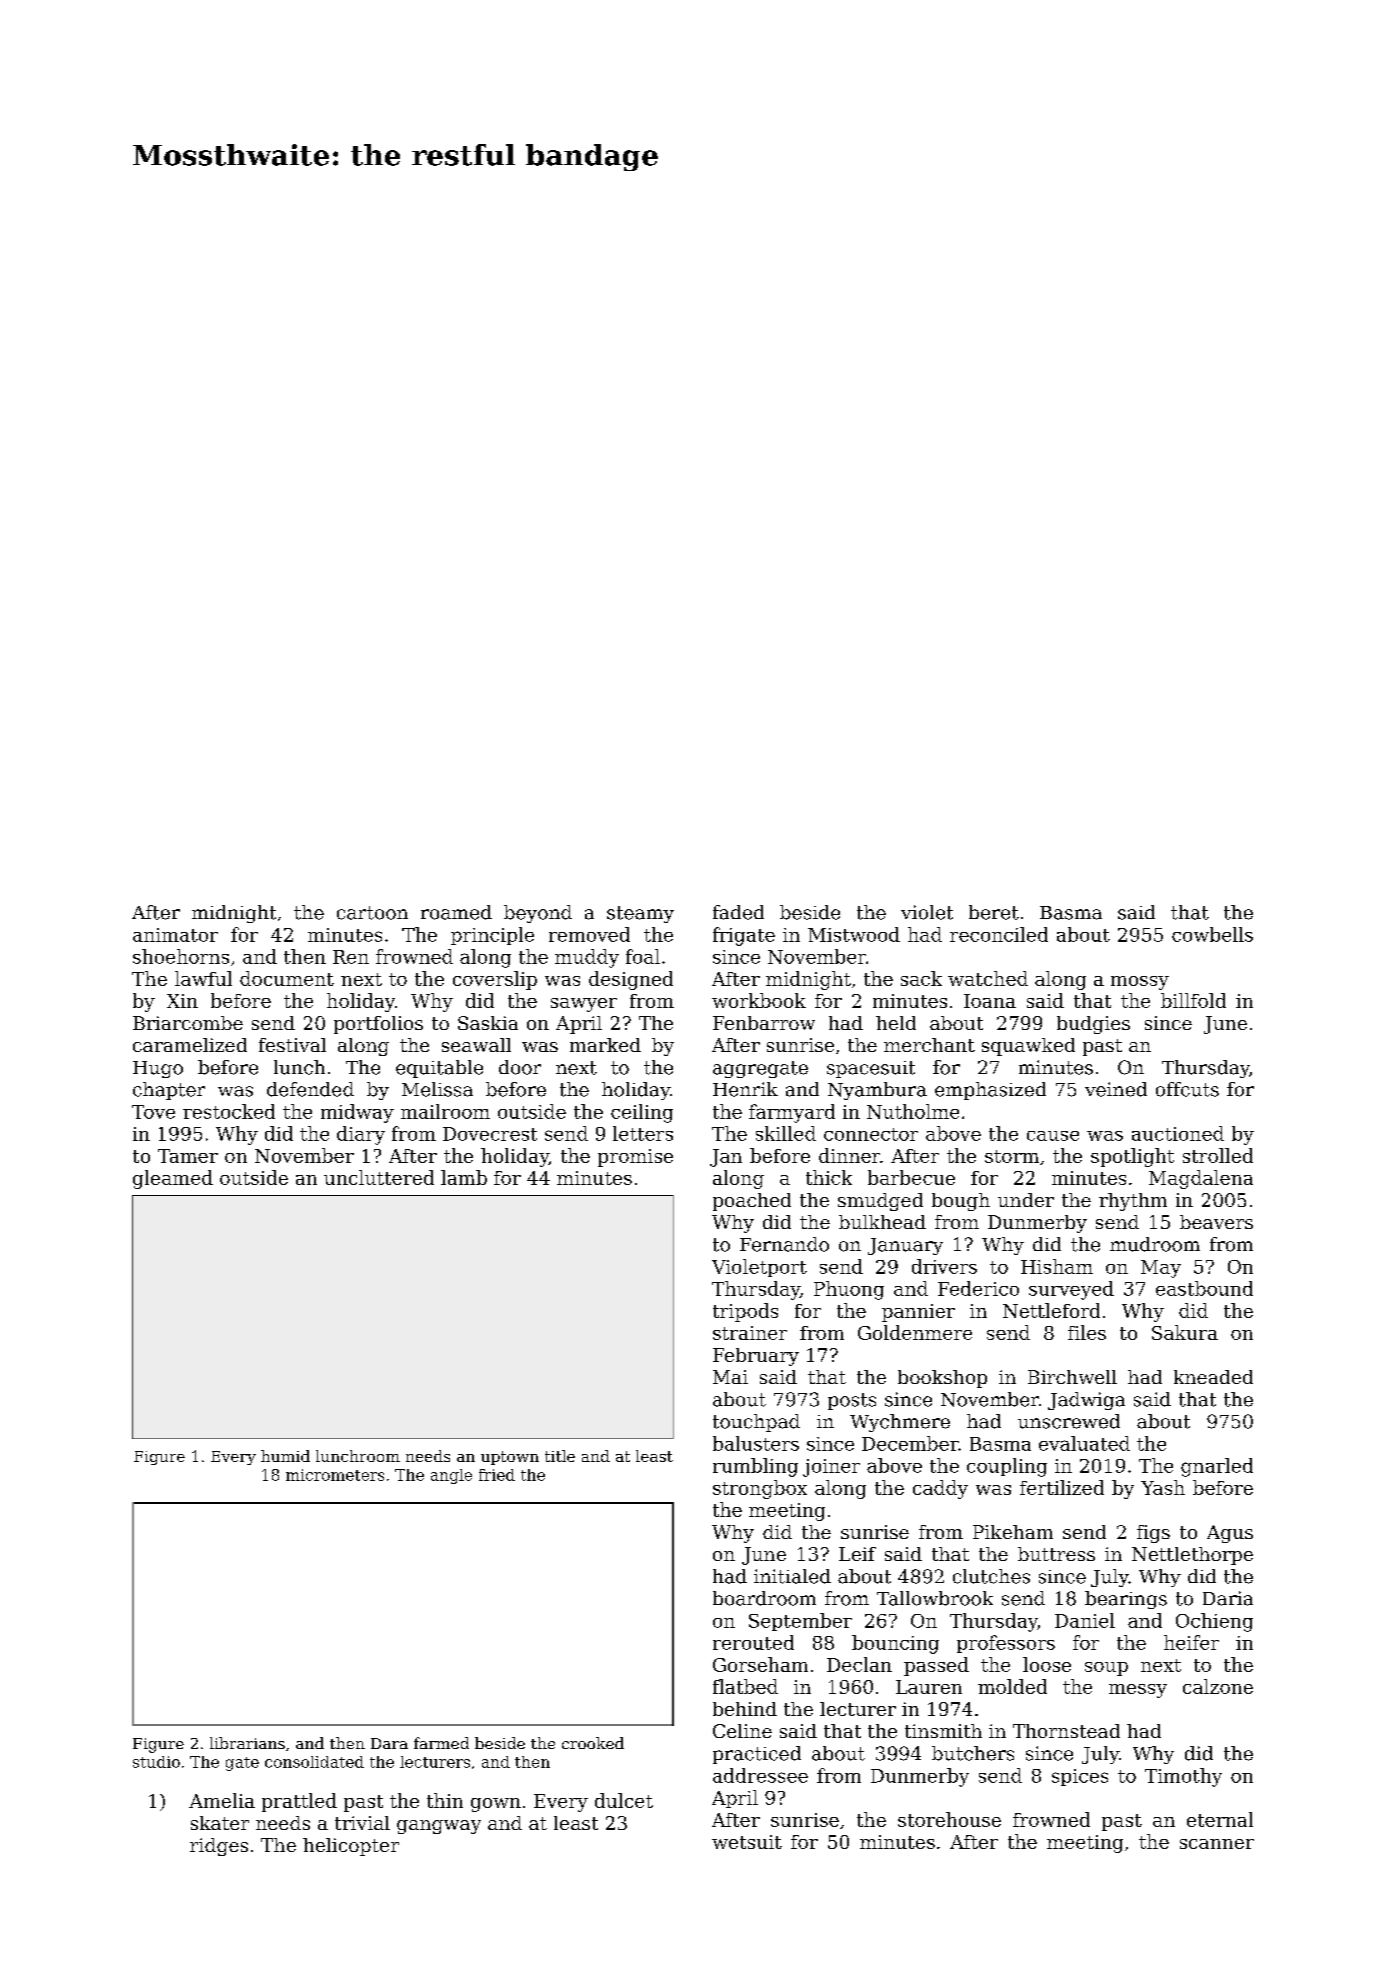  Describe the element at coordinates (831, 1468) in the screenshot. I see `joiner` at that location.
